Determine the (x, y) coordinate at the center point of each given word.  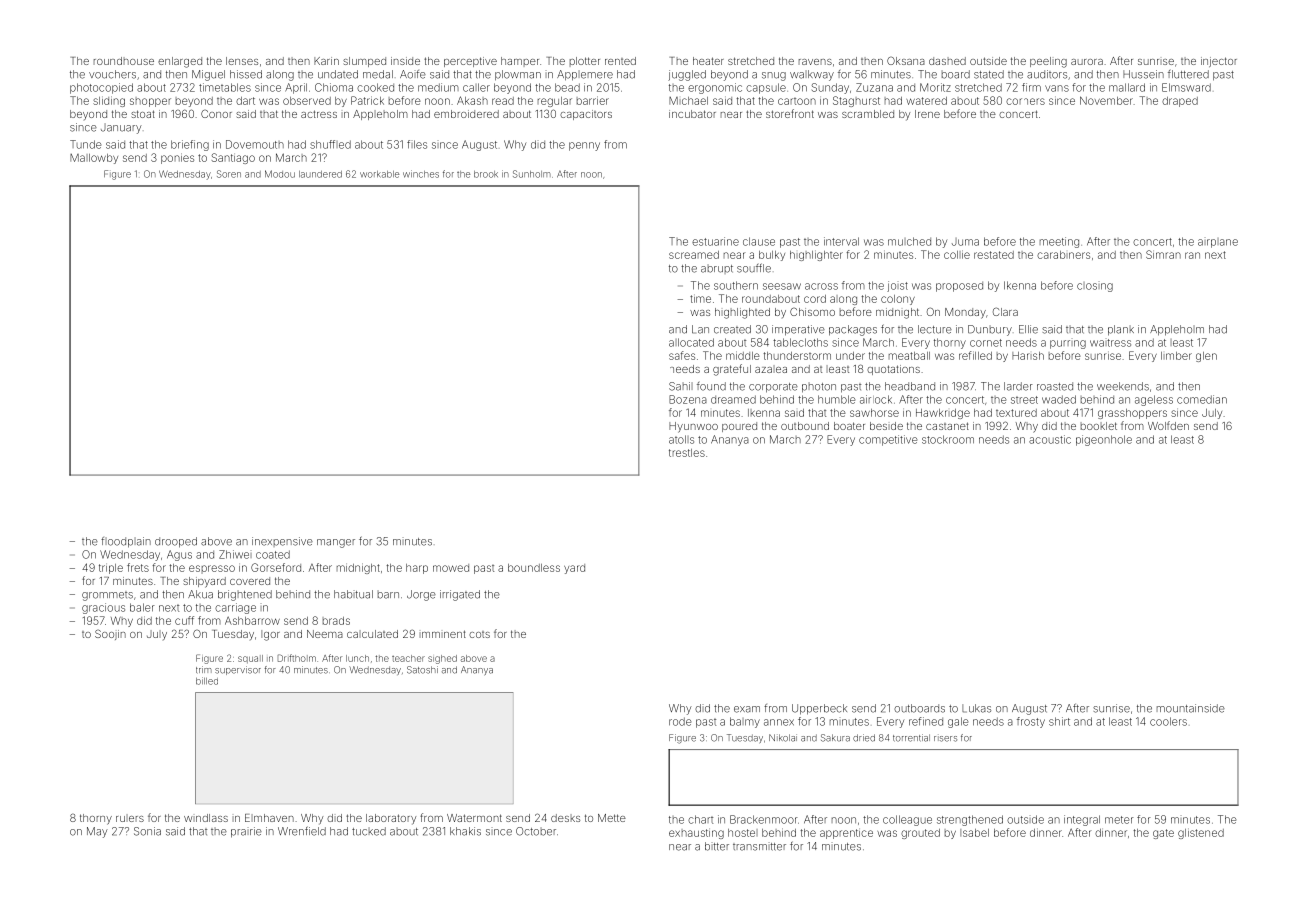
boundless (534, 568)
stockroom (948, 439)
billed (207, 681)
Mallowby (94, 159)
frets (138, 567)
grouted (920, 834)
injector (1219, 62)
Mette (612, 818)
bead (567, 87)
